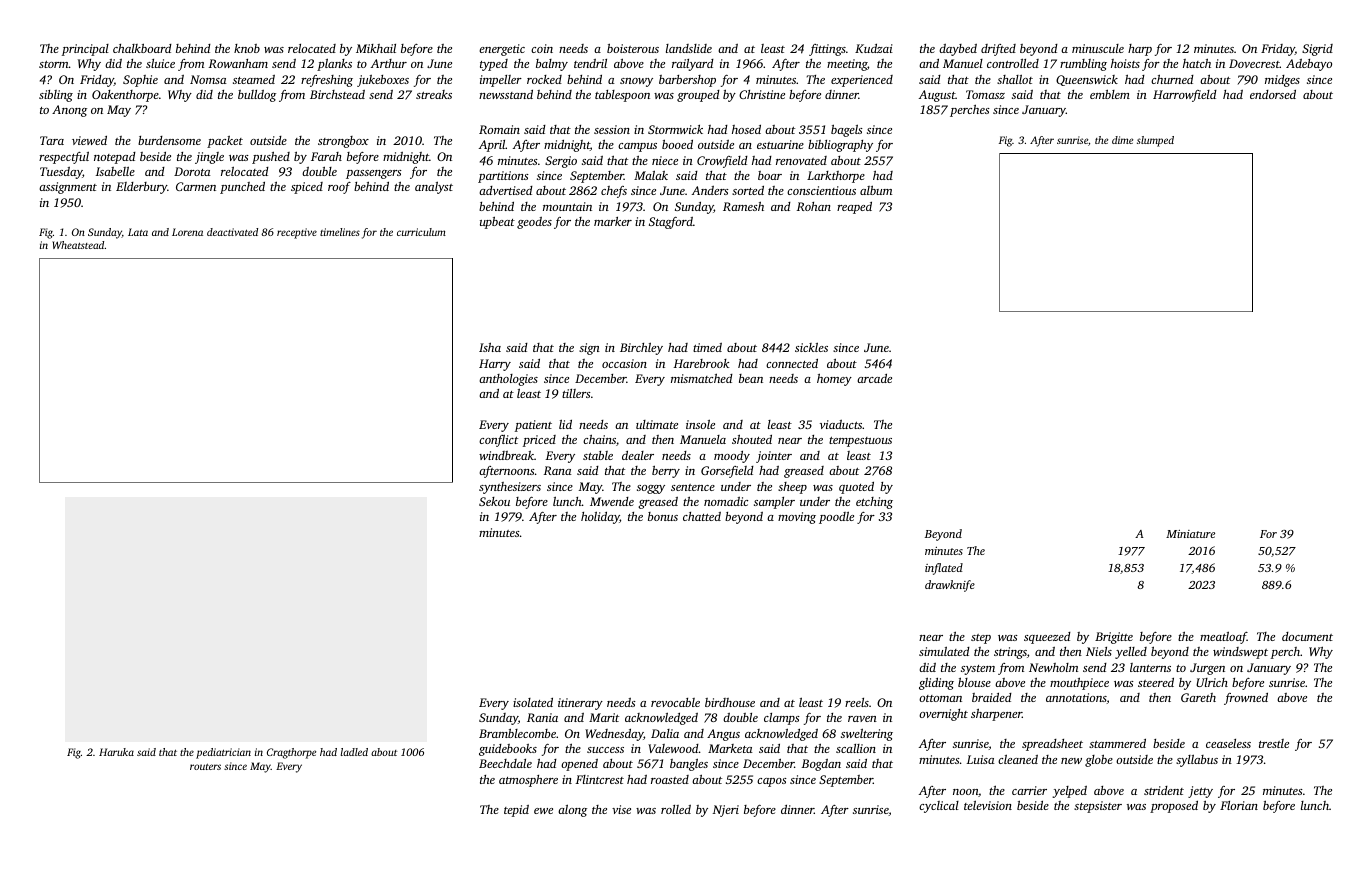 The width and height of the document is (1372, 887). Describe the element at coordinates (1174, 807) in the document. I see `proposed` at that location.
